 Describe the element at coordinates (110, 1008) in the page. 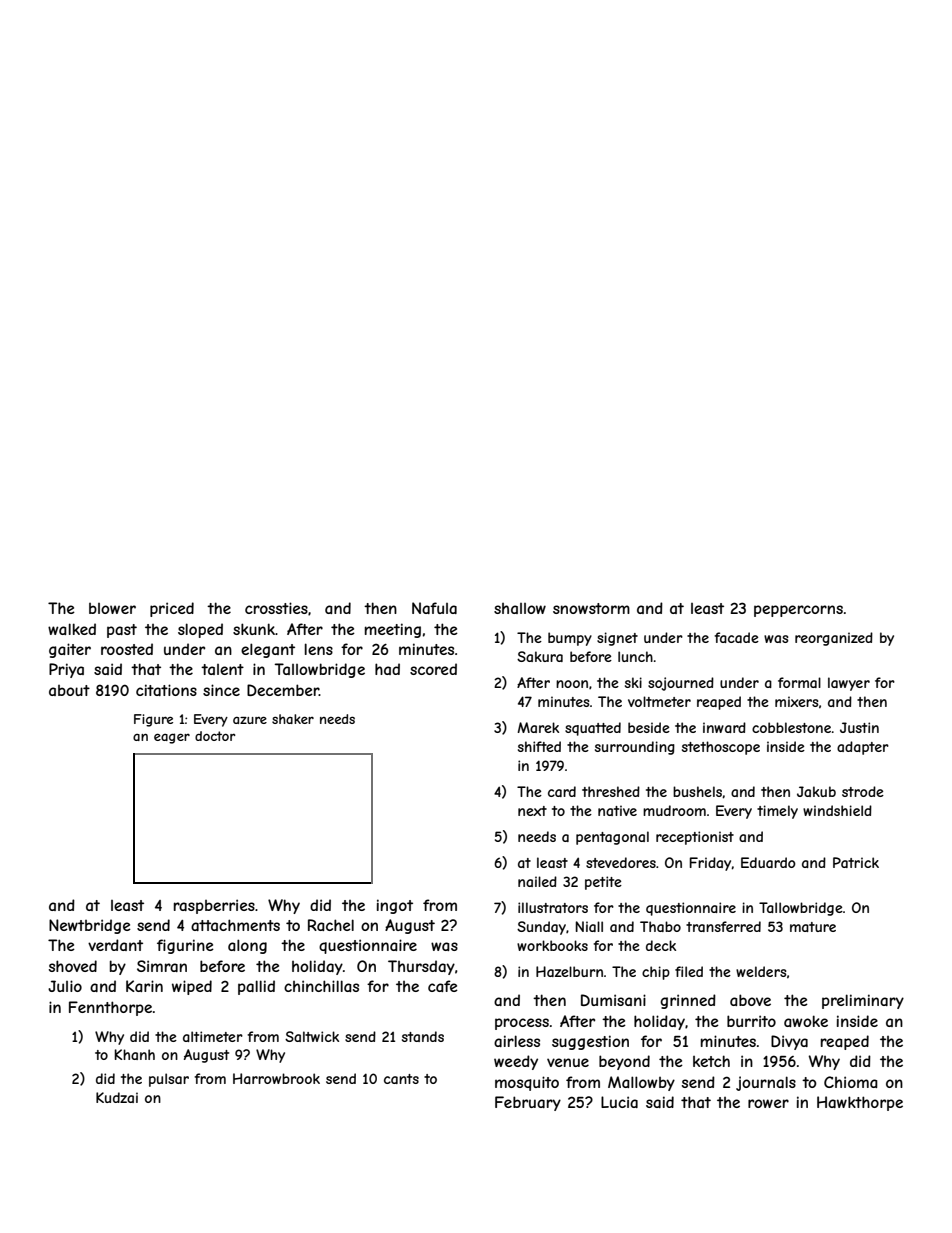

I see `Fennthorpe` at that location.
